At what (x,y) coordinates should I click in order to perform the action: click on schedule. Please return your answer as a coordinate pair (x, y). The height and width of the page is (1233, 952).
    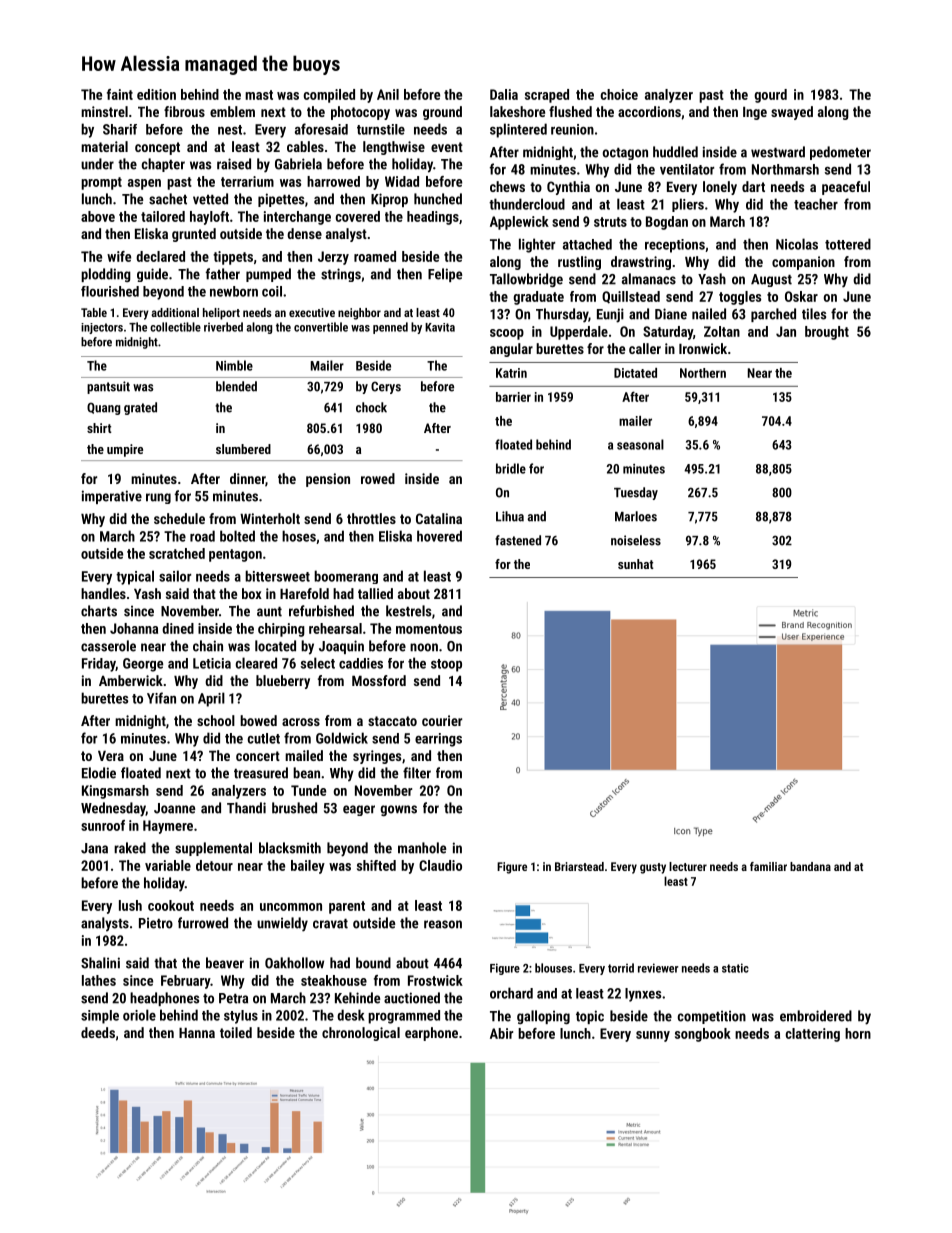
    Looking at the image, I should click on (179, 518).
